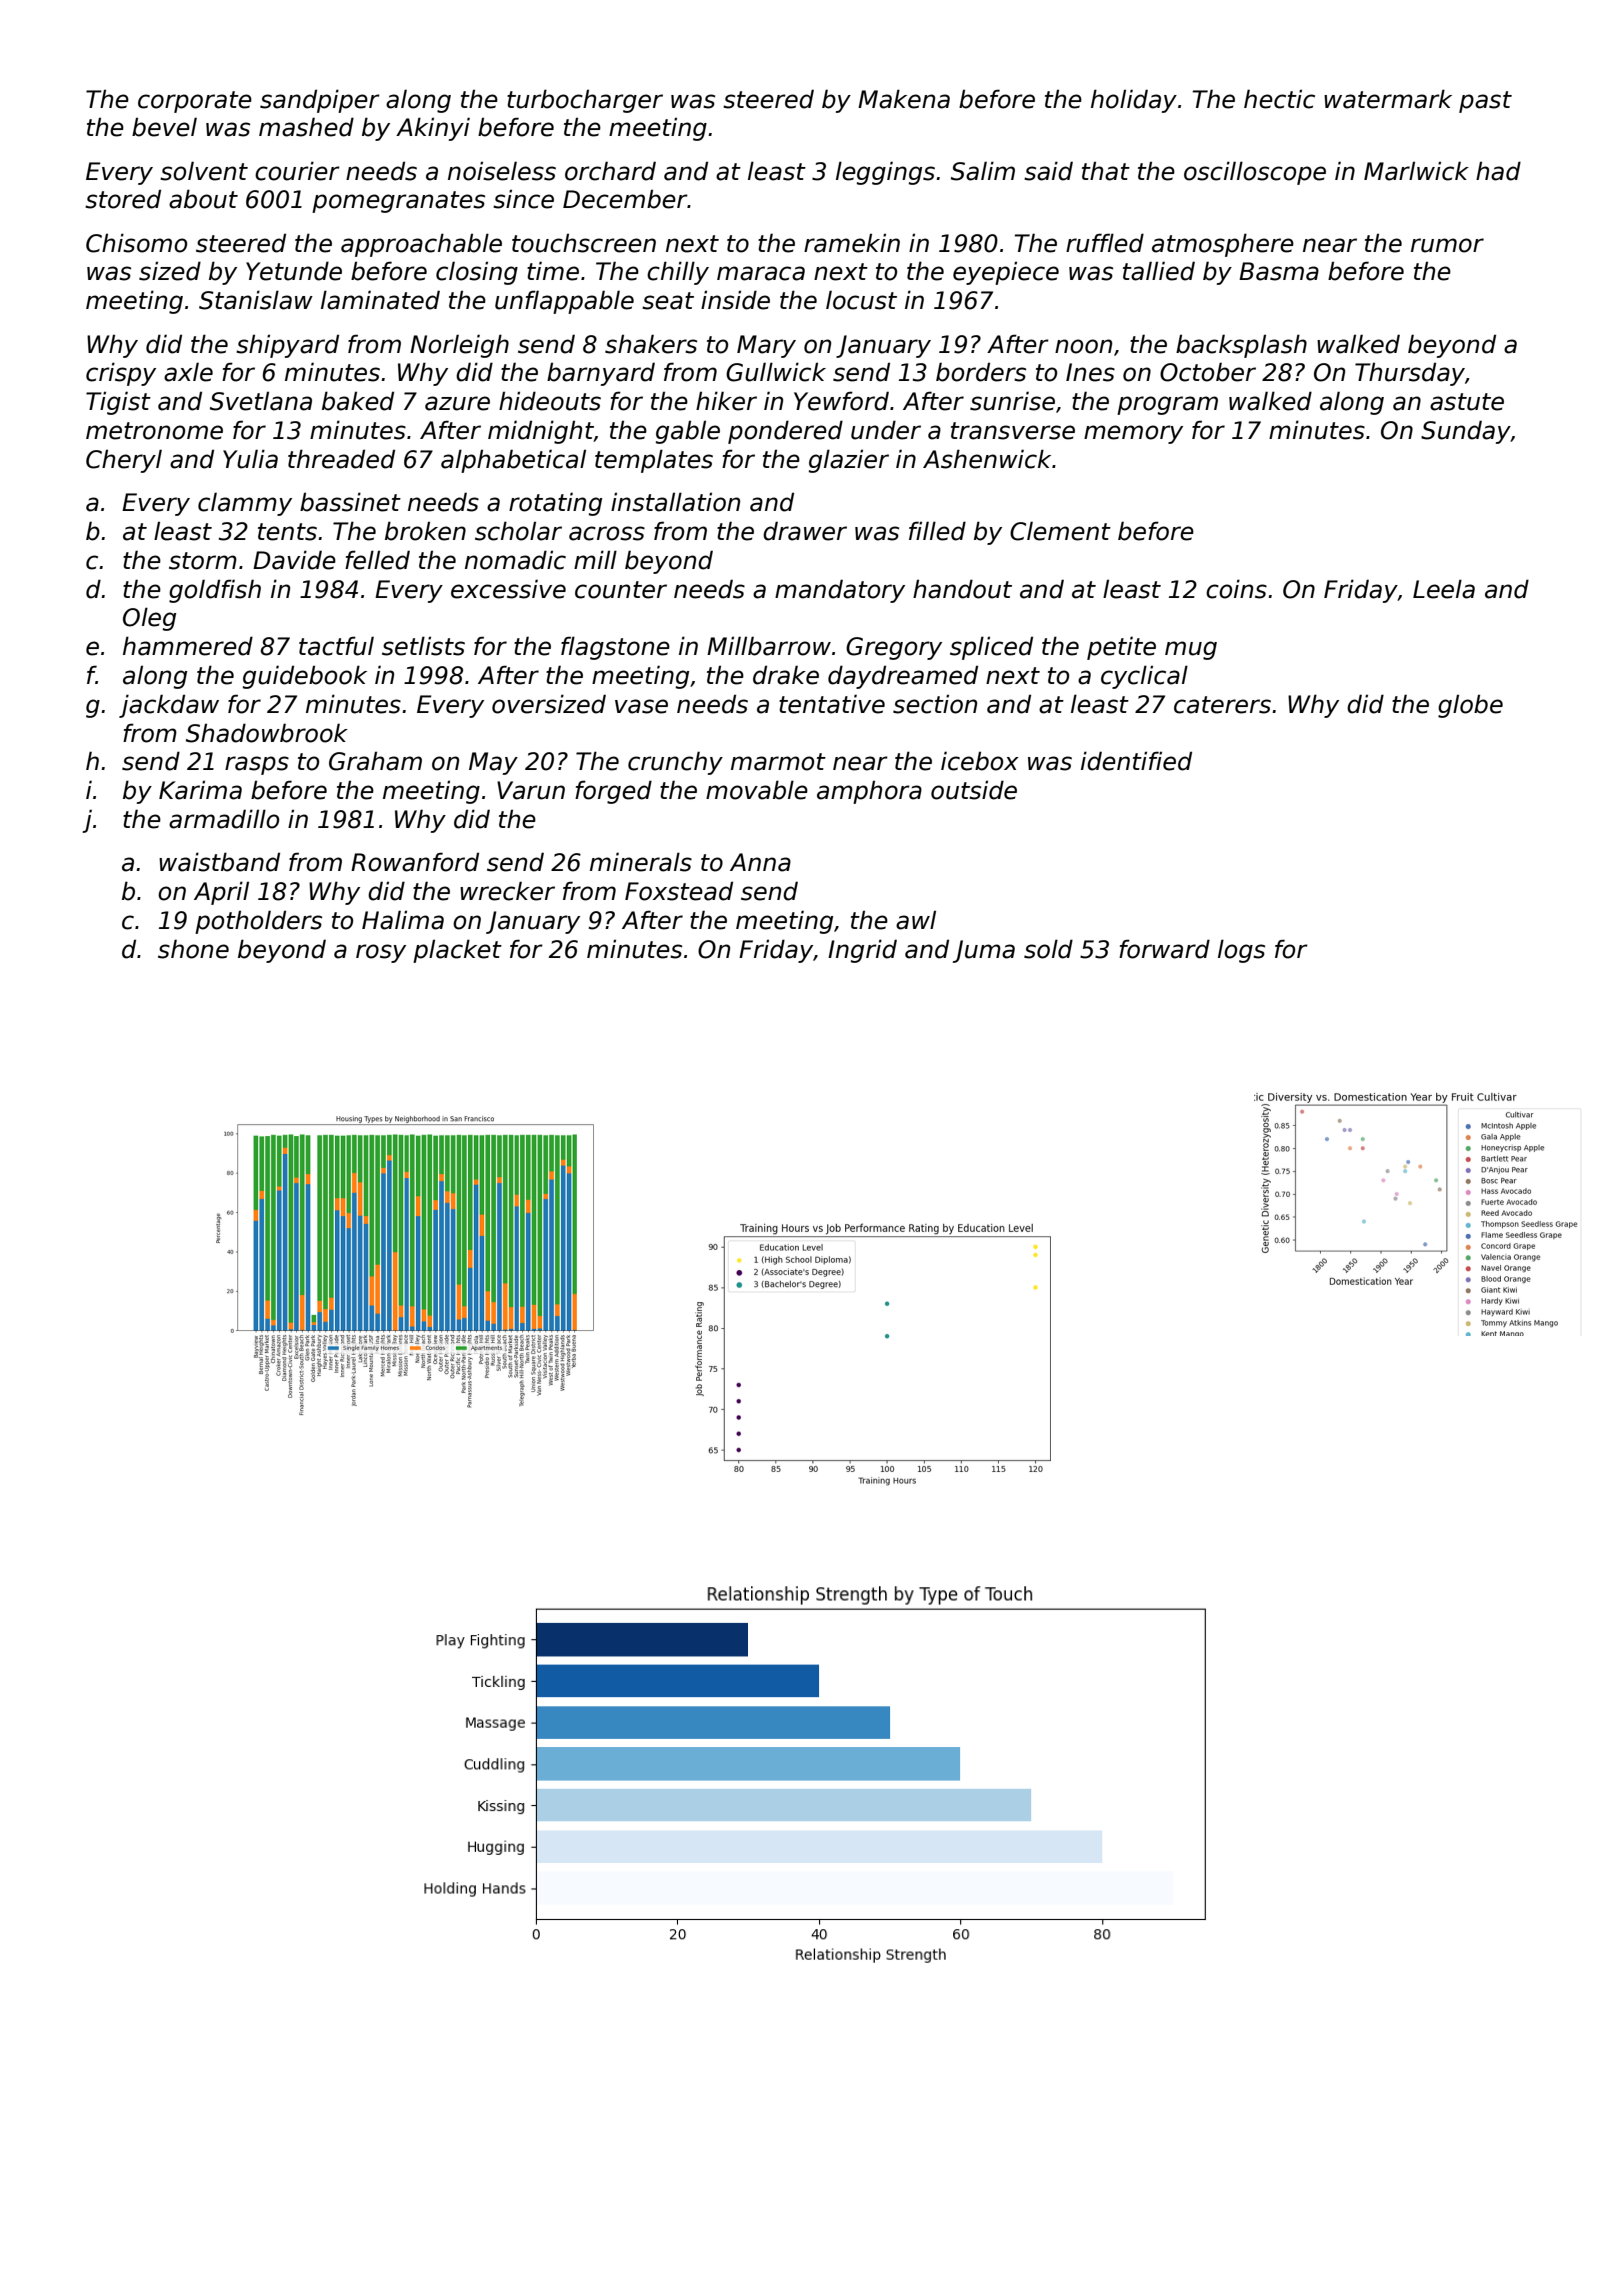 This image has height=2292, width=1620. Describe the element at coordinates (601, 374) in the image. I see `barnyard` at that location.
